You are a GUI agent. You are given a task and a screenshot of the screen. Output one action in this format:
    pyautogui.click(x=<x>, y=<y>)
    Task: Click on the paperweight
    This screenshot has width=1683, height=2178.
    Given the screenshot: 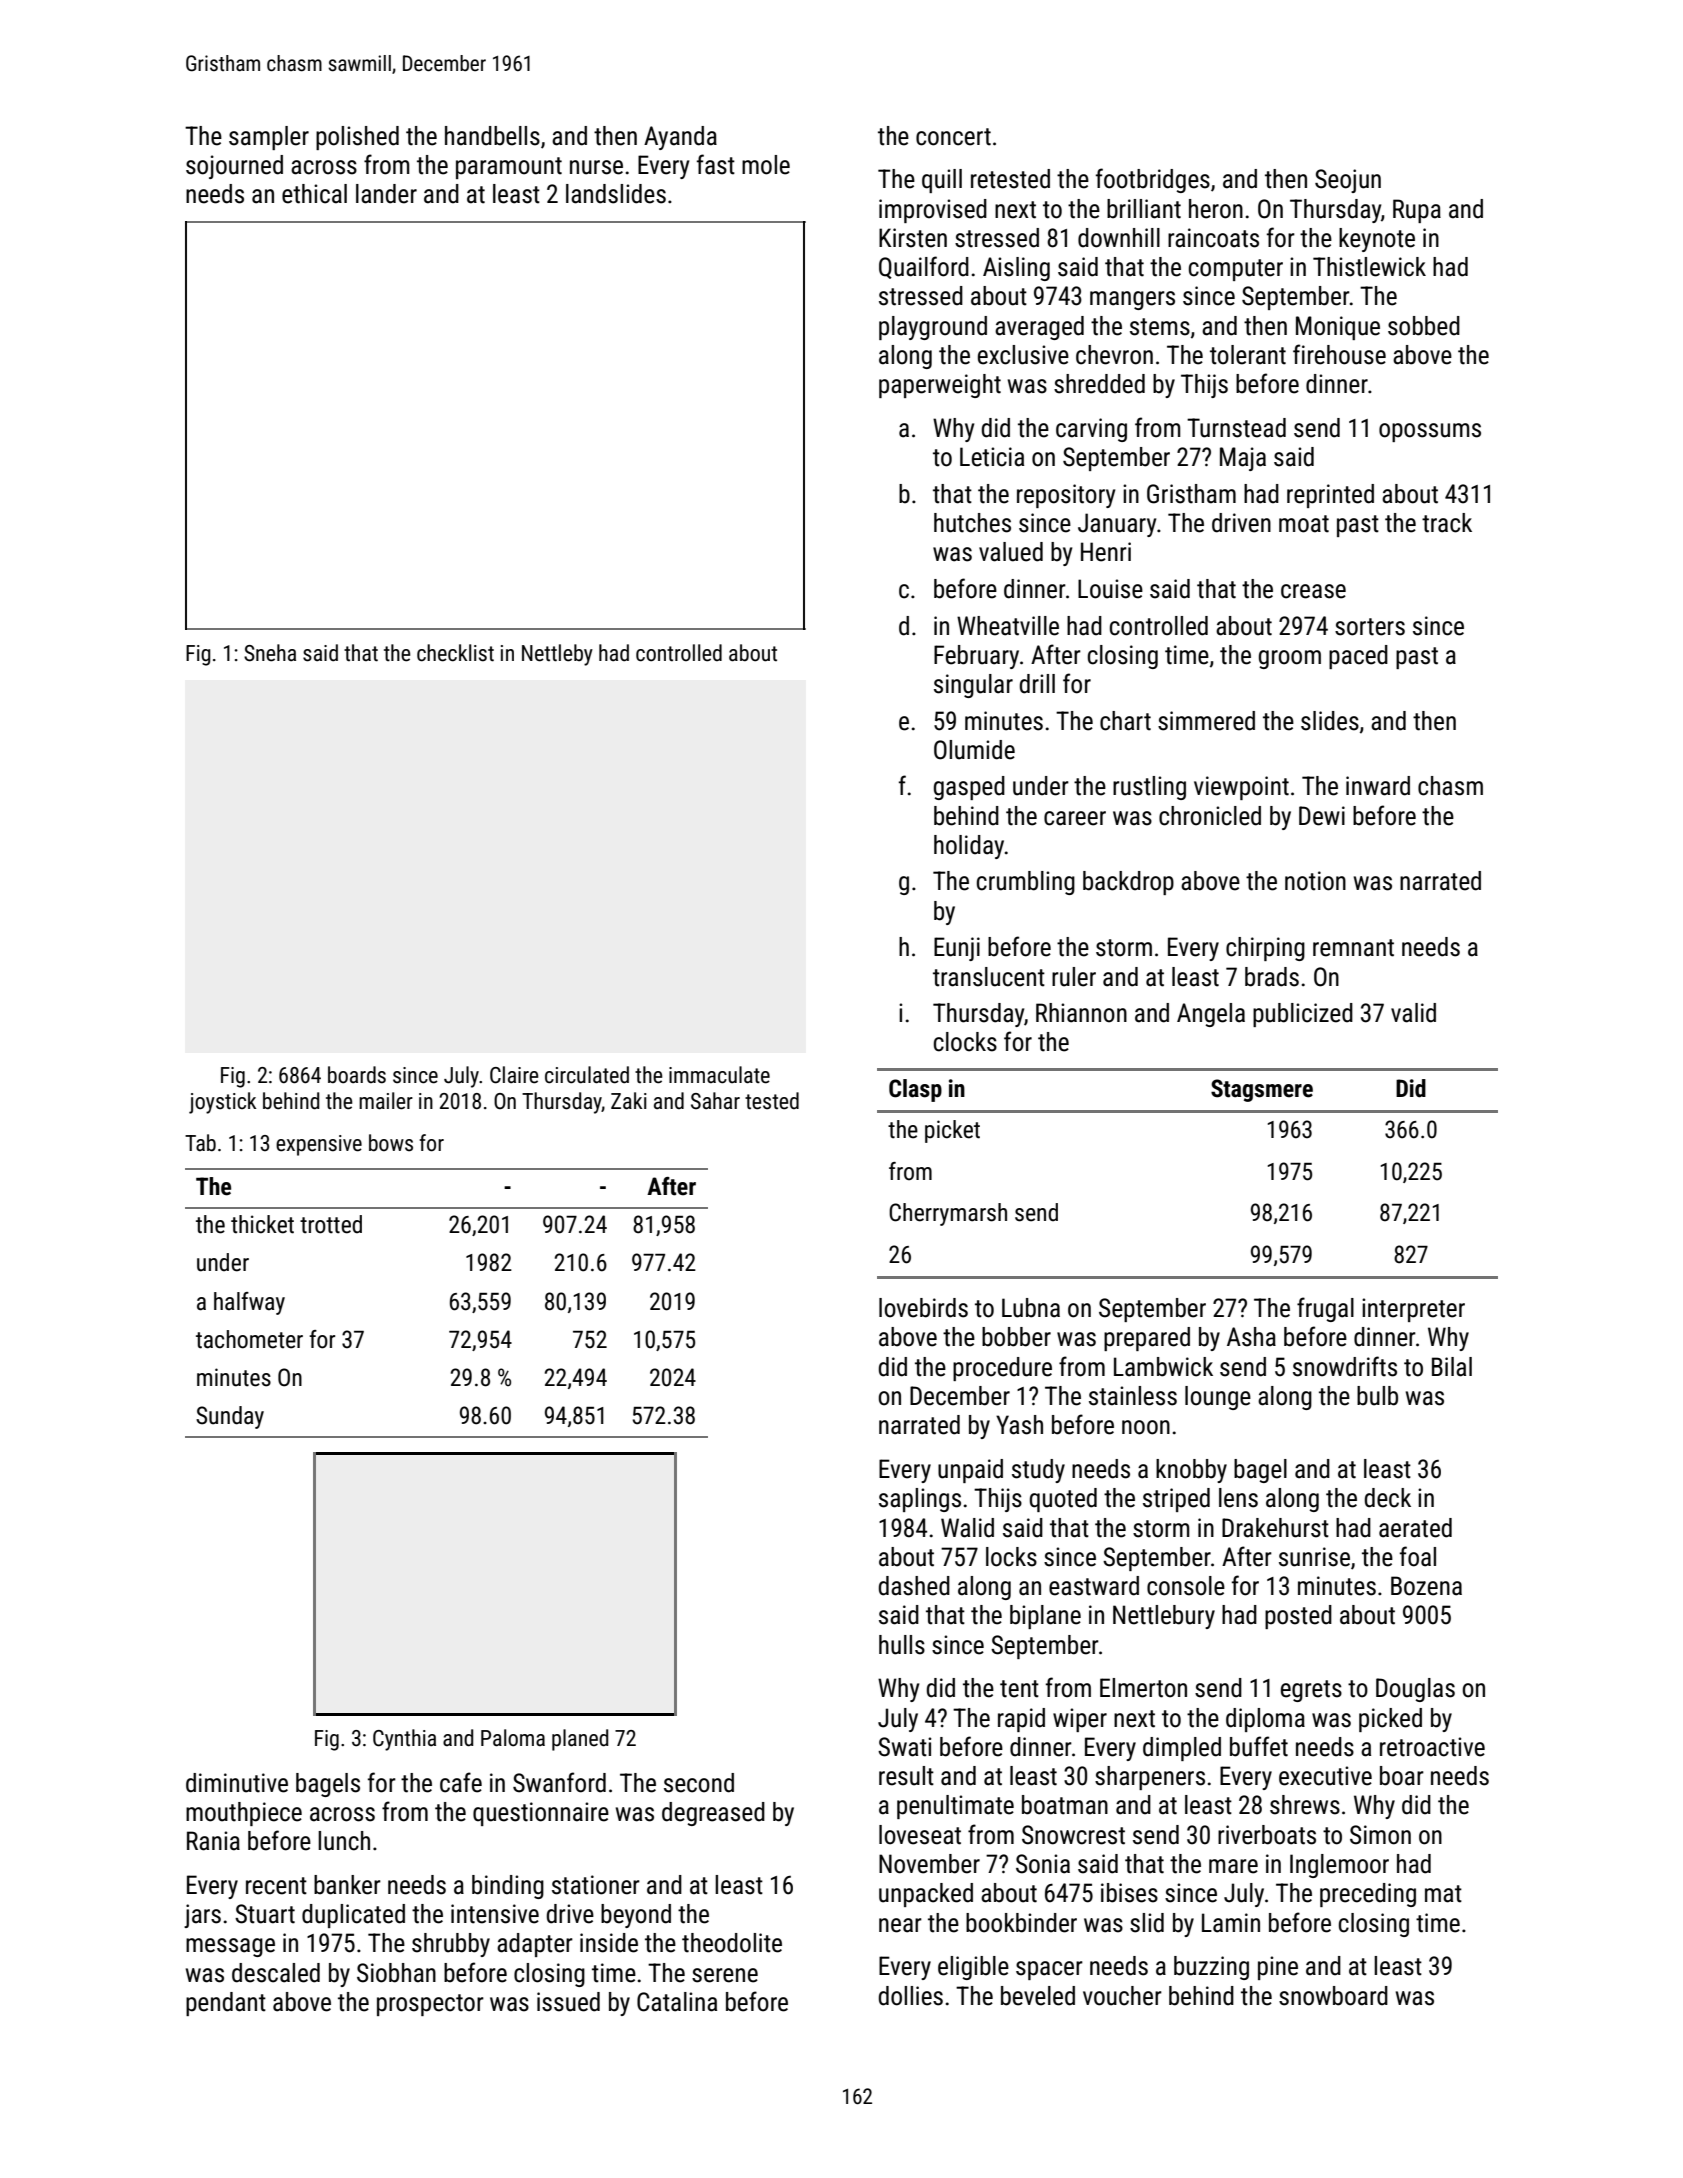 What is the action you would take?
    pyautogui.click(x=940, y=386)
